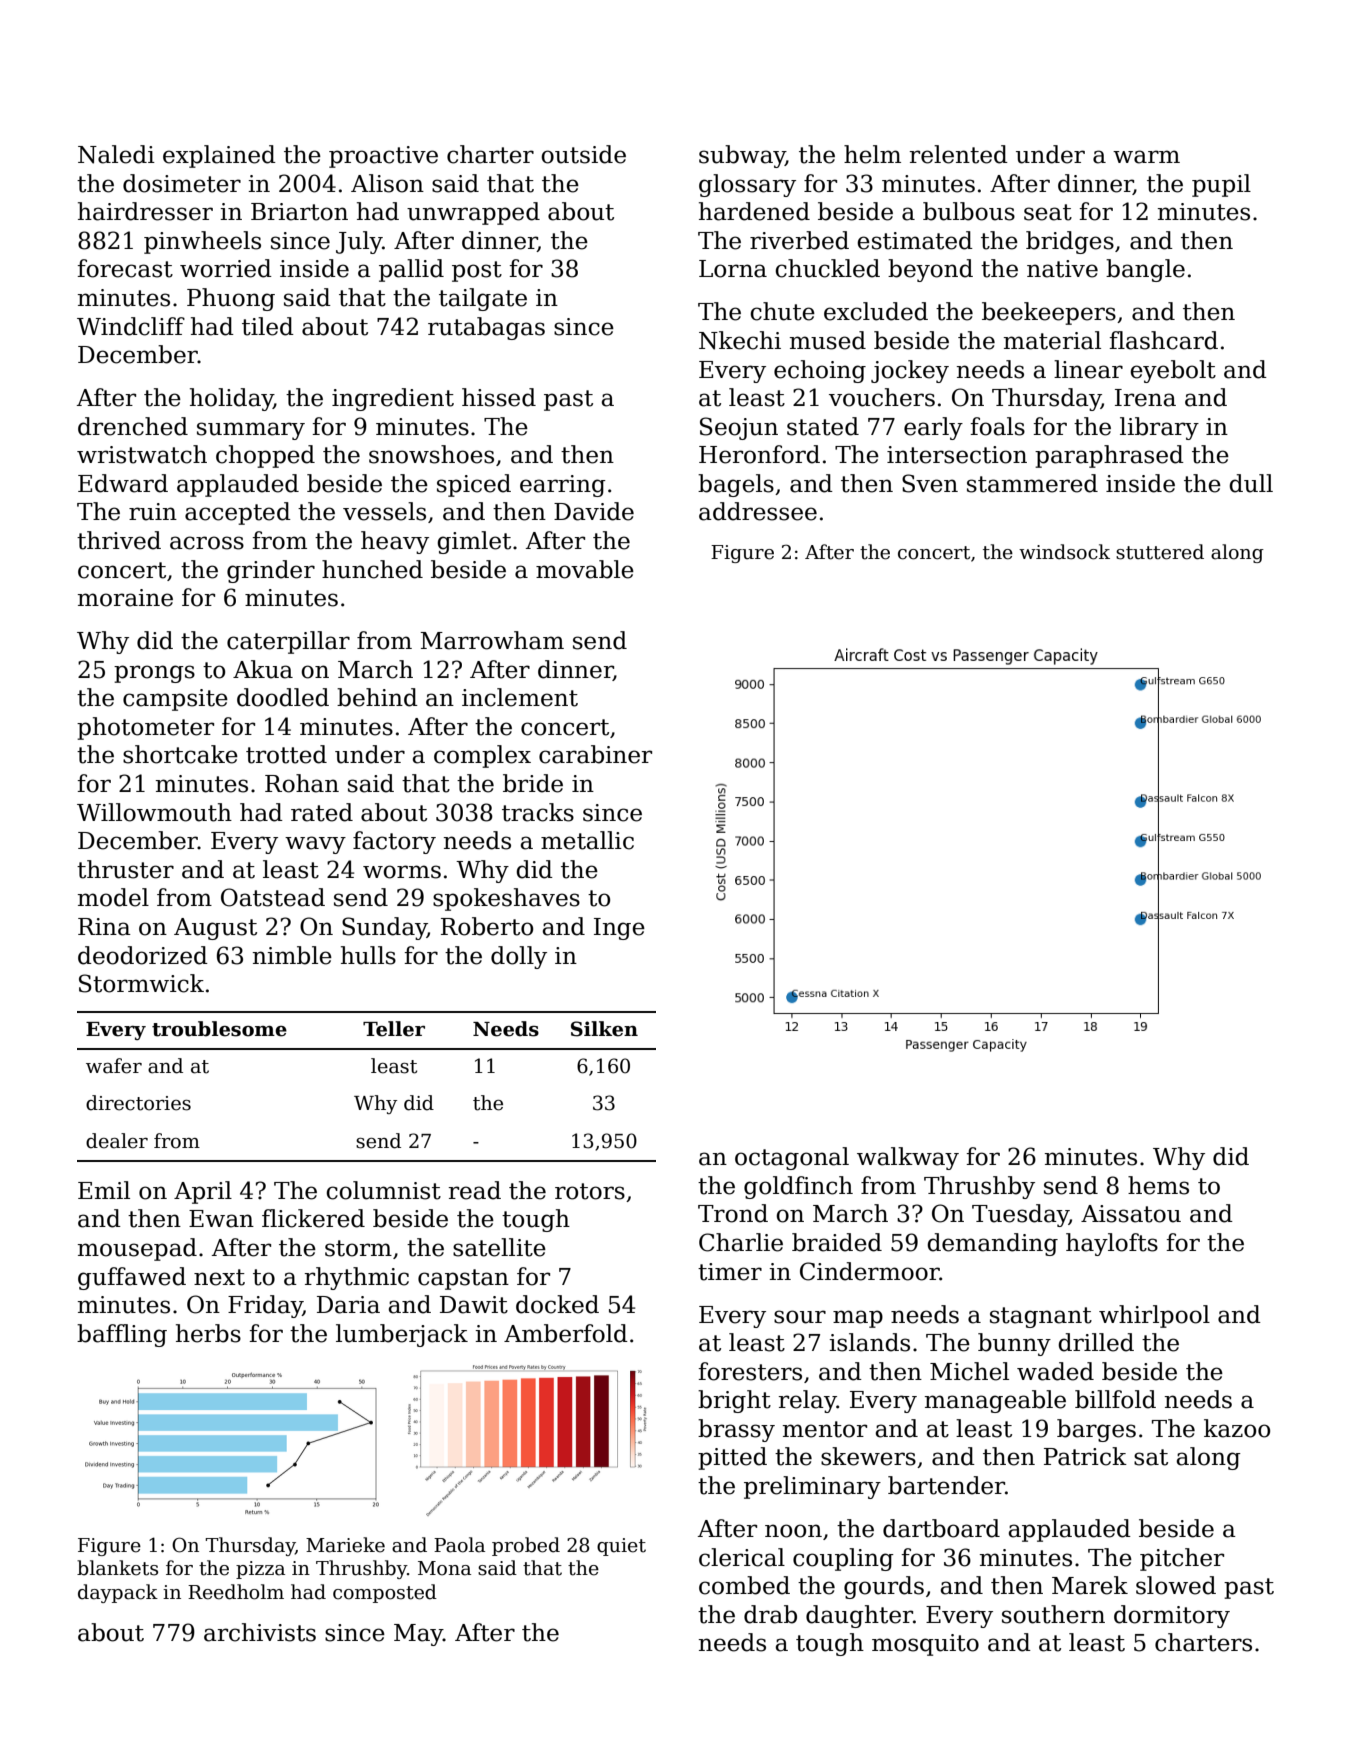  Describe the element at coordinates (1160, 552) in the screenshot. I see `stuttered` at that location.
